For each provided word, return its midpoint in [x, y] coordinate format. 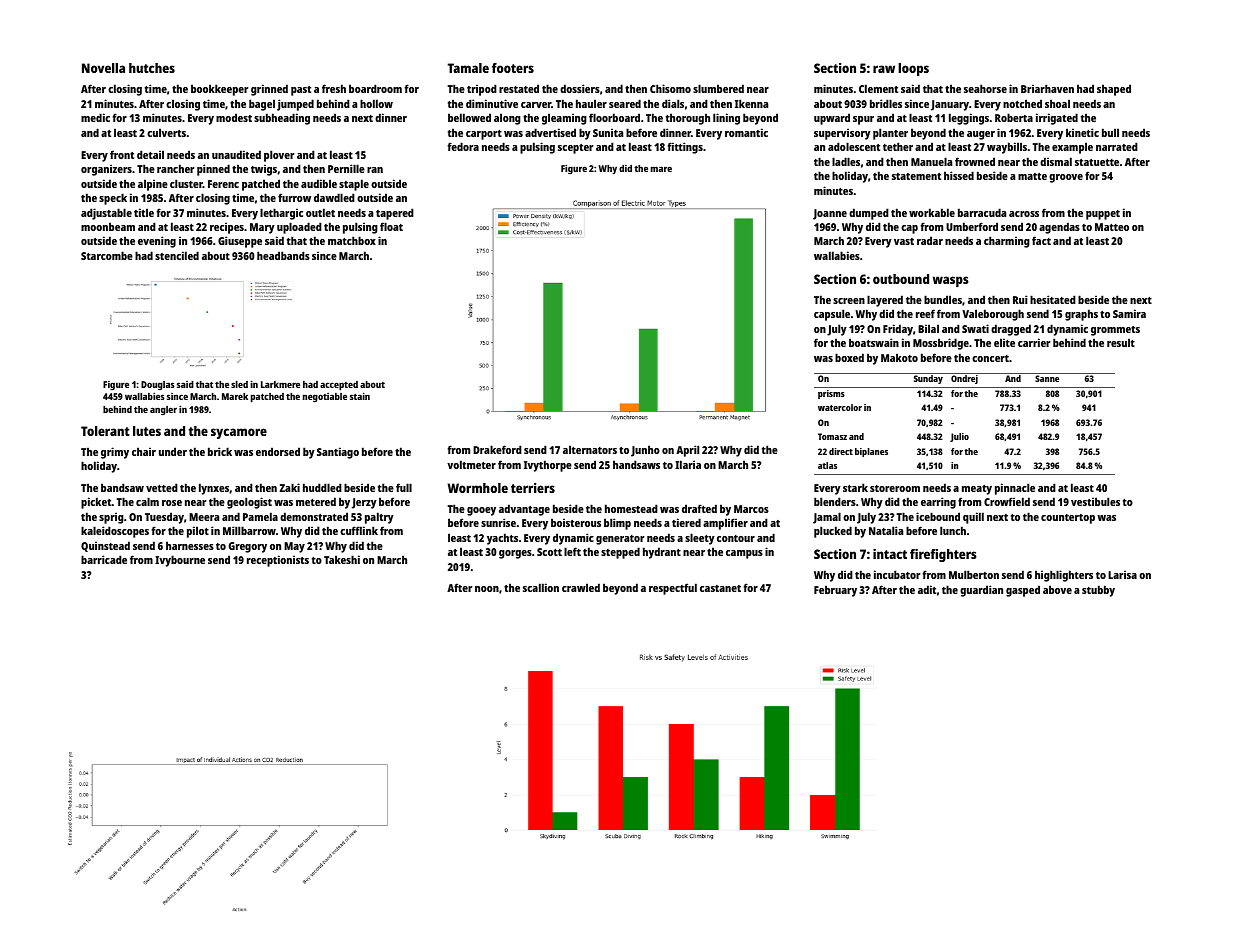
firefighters [943, 555]
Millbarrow [249, 530]
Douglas [158, 385]
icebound [938, 516]
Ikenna [751, 103]
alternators [590, 449]
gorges [515, 554]
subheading [282, 119]
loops [913, 69]
